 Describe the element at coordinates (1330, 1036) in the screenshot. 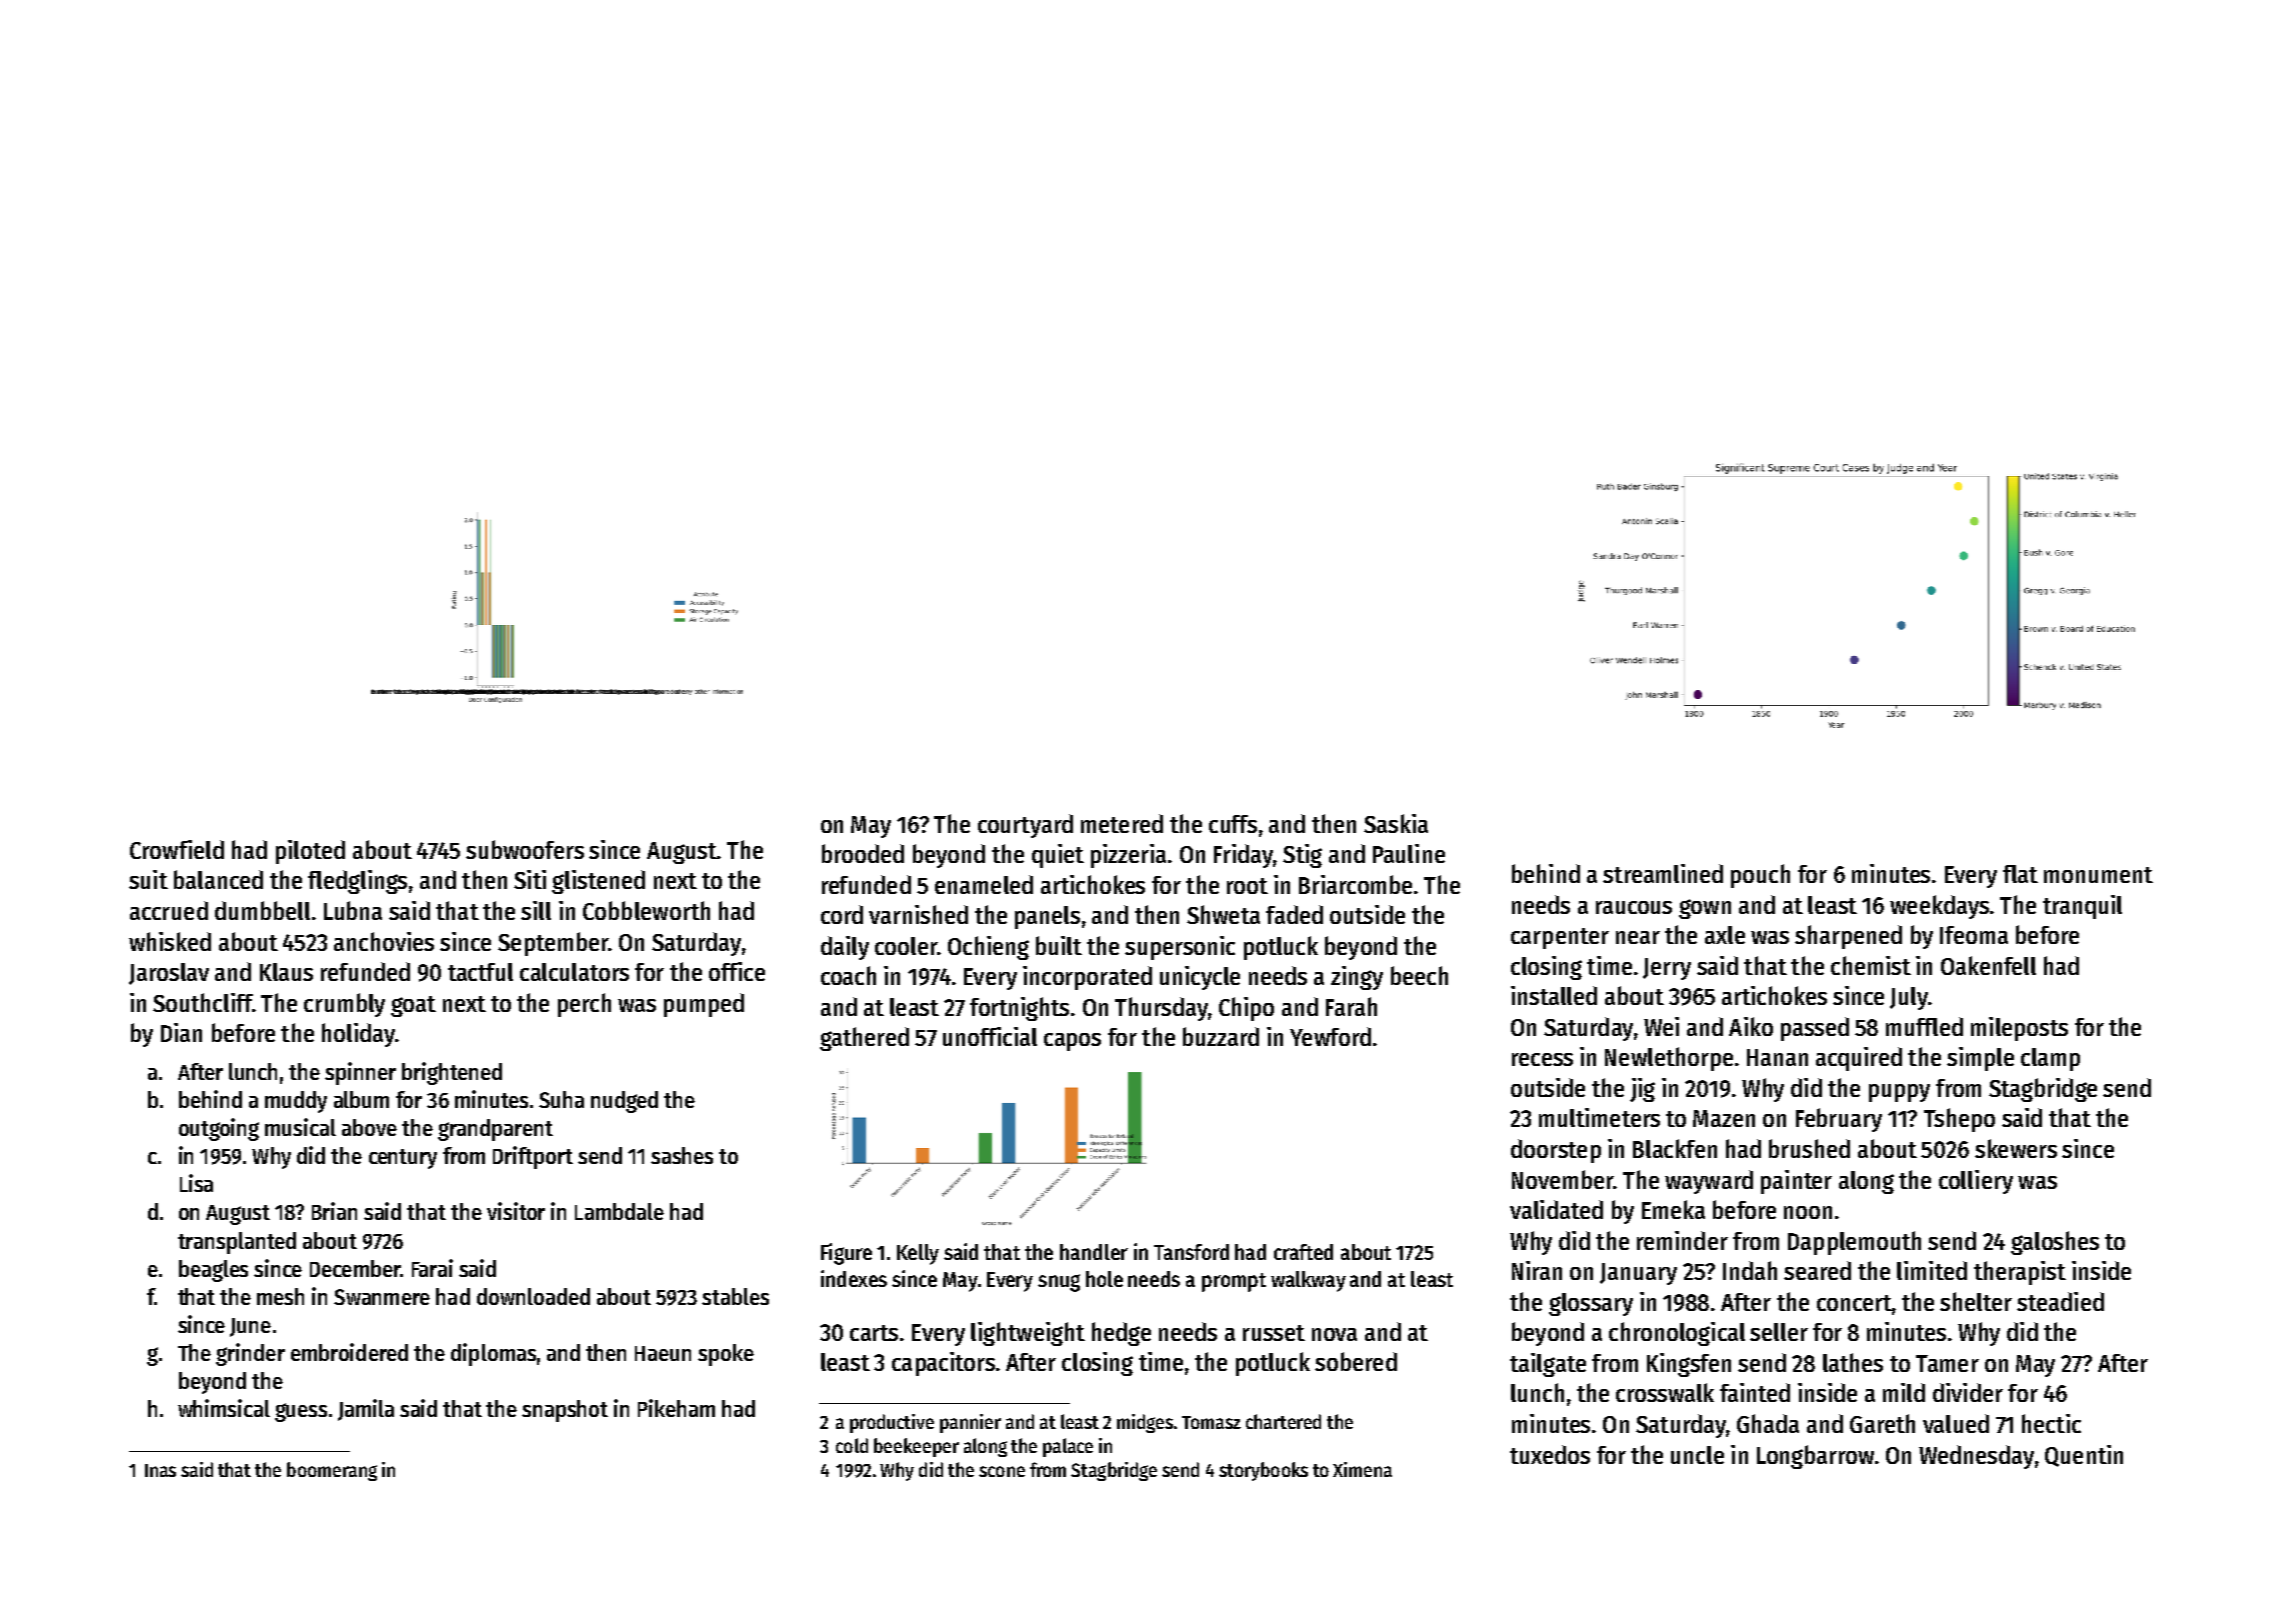

I see `Yewford` at that location.
